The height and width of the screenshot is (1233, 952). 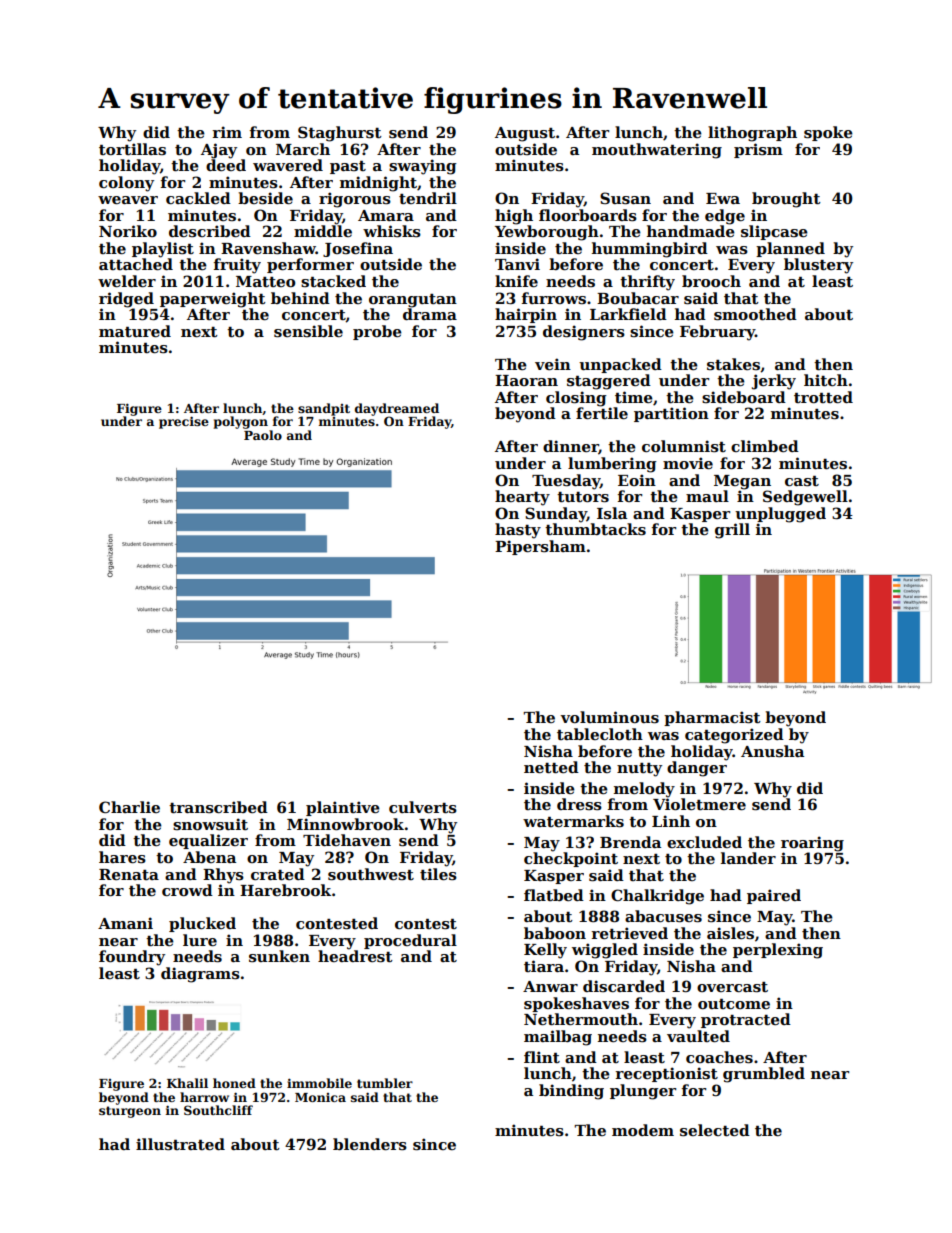 I want to click on polygon, so click(x=241, y=422).
